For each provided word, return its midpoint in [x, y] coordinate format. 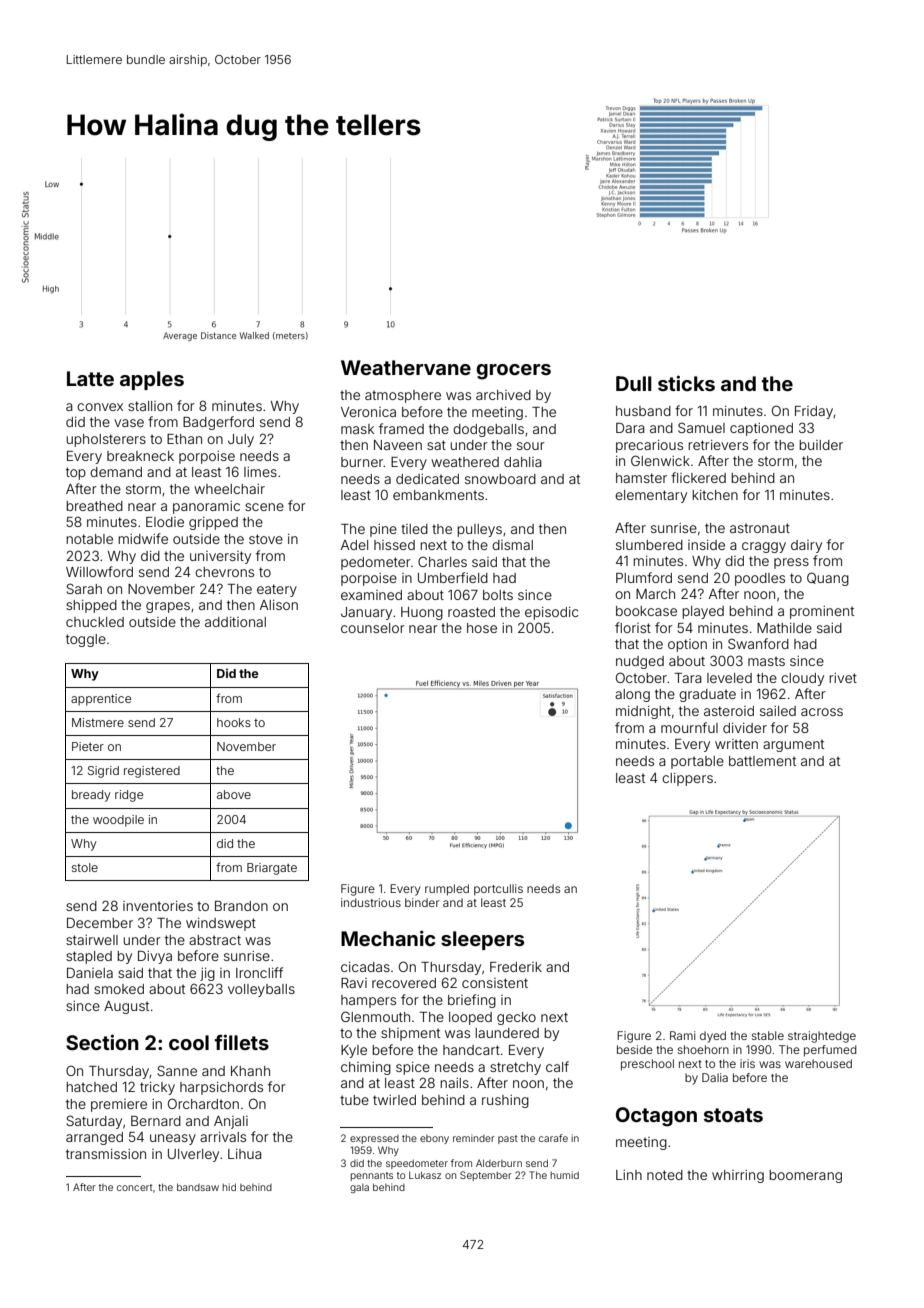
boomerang [805, 1176]
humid [564, 1175]
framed [401, 428]
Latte [90, 378]
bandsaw [198, 1187]
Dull [634, 383]
